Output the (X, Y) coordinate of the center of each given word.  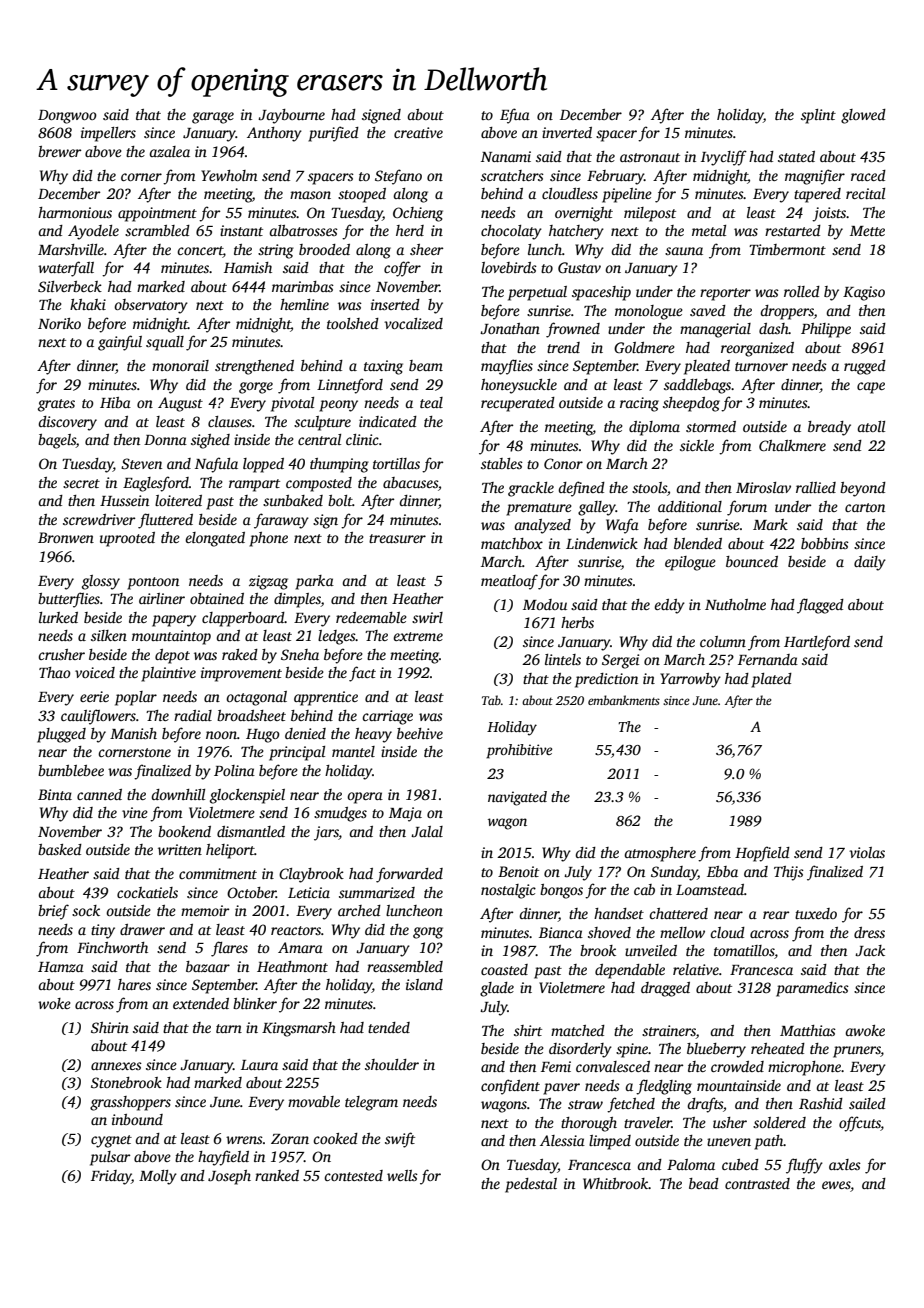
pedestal (531, 1185)
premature (539, 509)
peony (338, 406)
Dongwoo (67, 117)
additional (690, 506)
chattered (678, 913)
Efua (515, 116)
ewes (836, 1185)
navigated (517, 798)
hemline (304, 304)
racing (639, 404)
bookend (184, 831)
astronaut (650, 157)
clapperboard (243, 619)
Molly (158, 1177)
